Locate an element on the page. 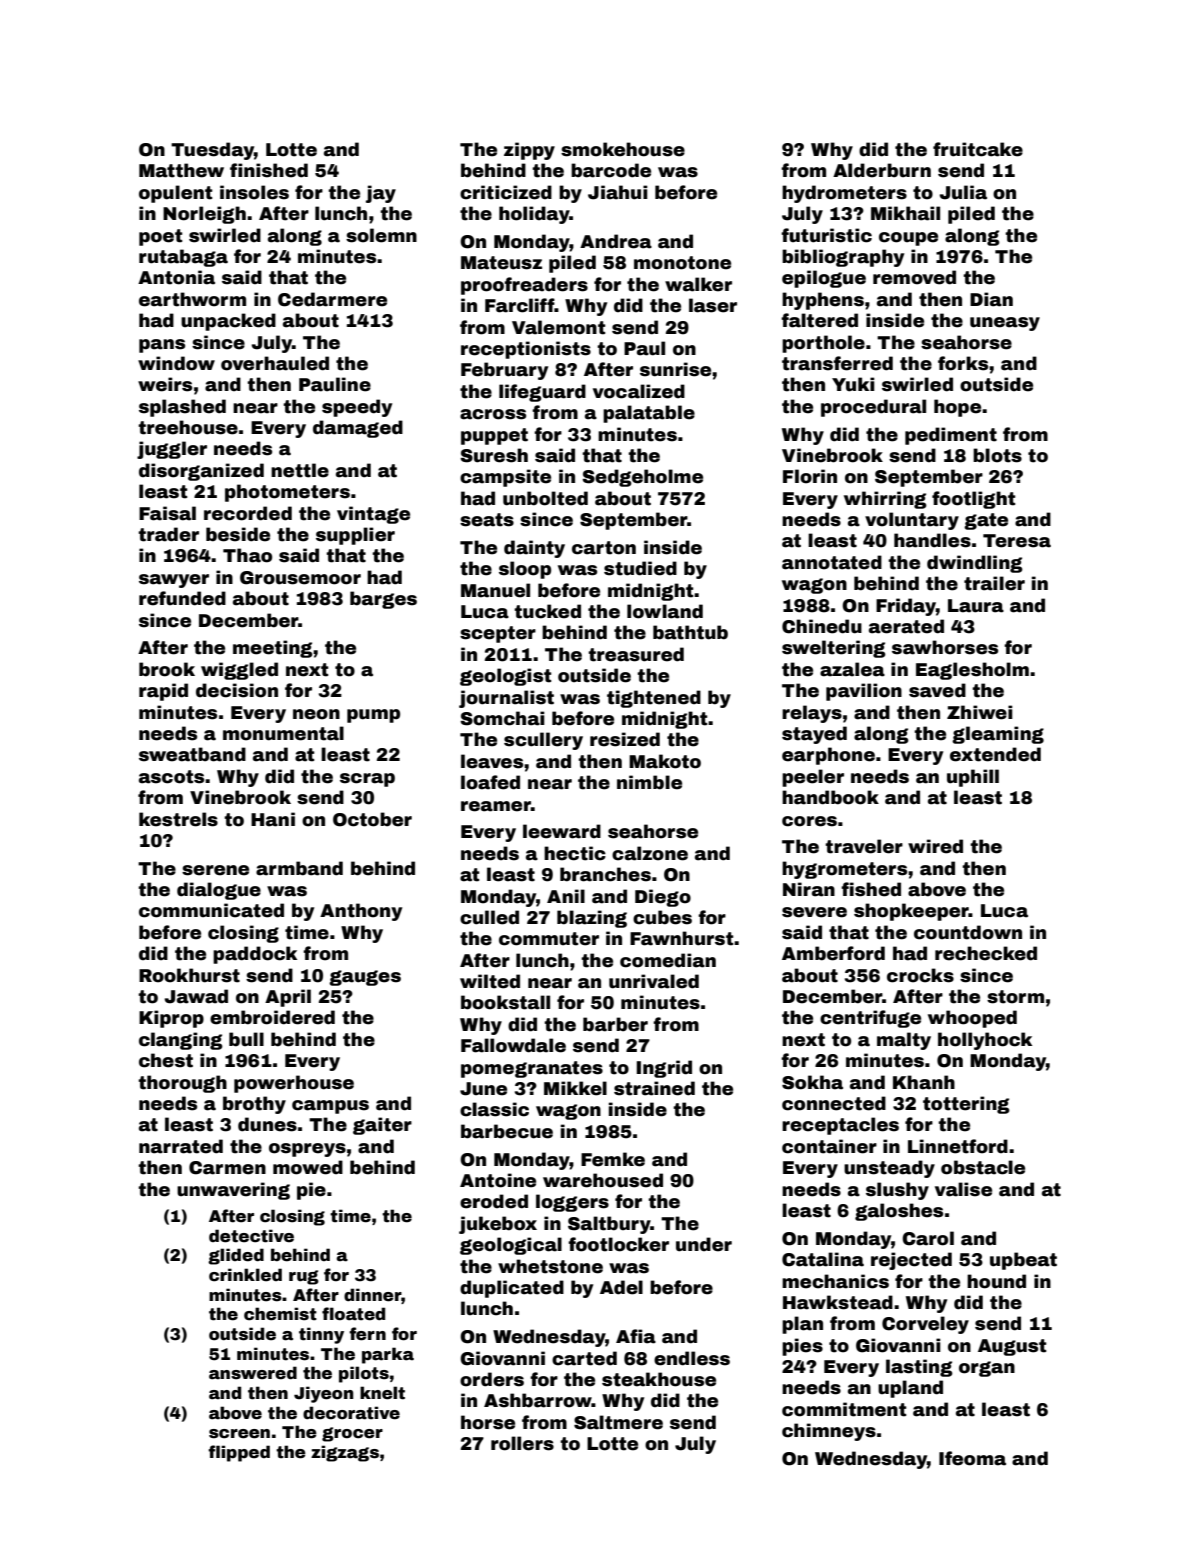 This document has height=1552, width=1200. speedy is located at coordinates (357, 408).
